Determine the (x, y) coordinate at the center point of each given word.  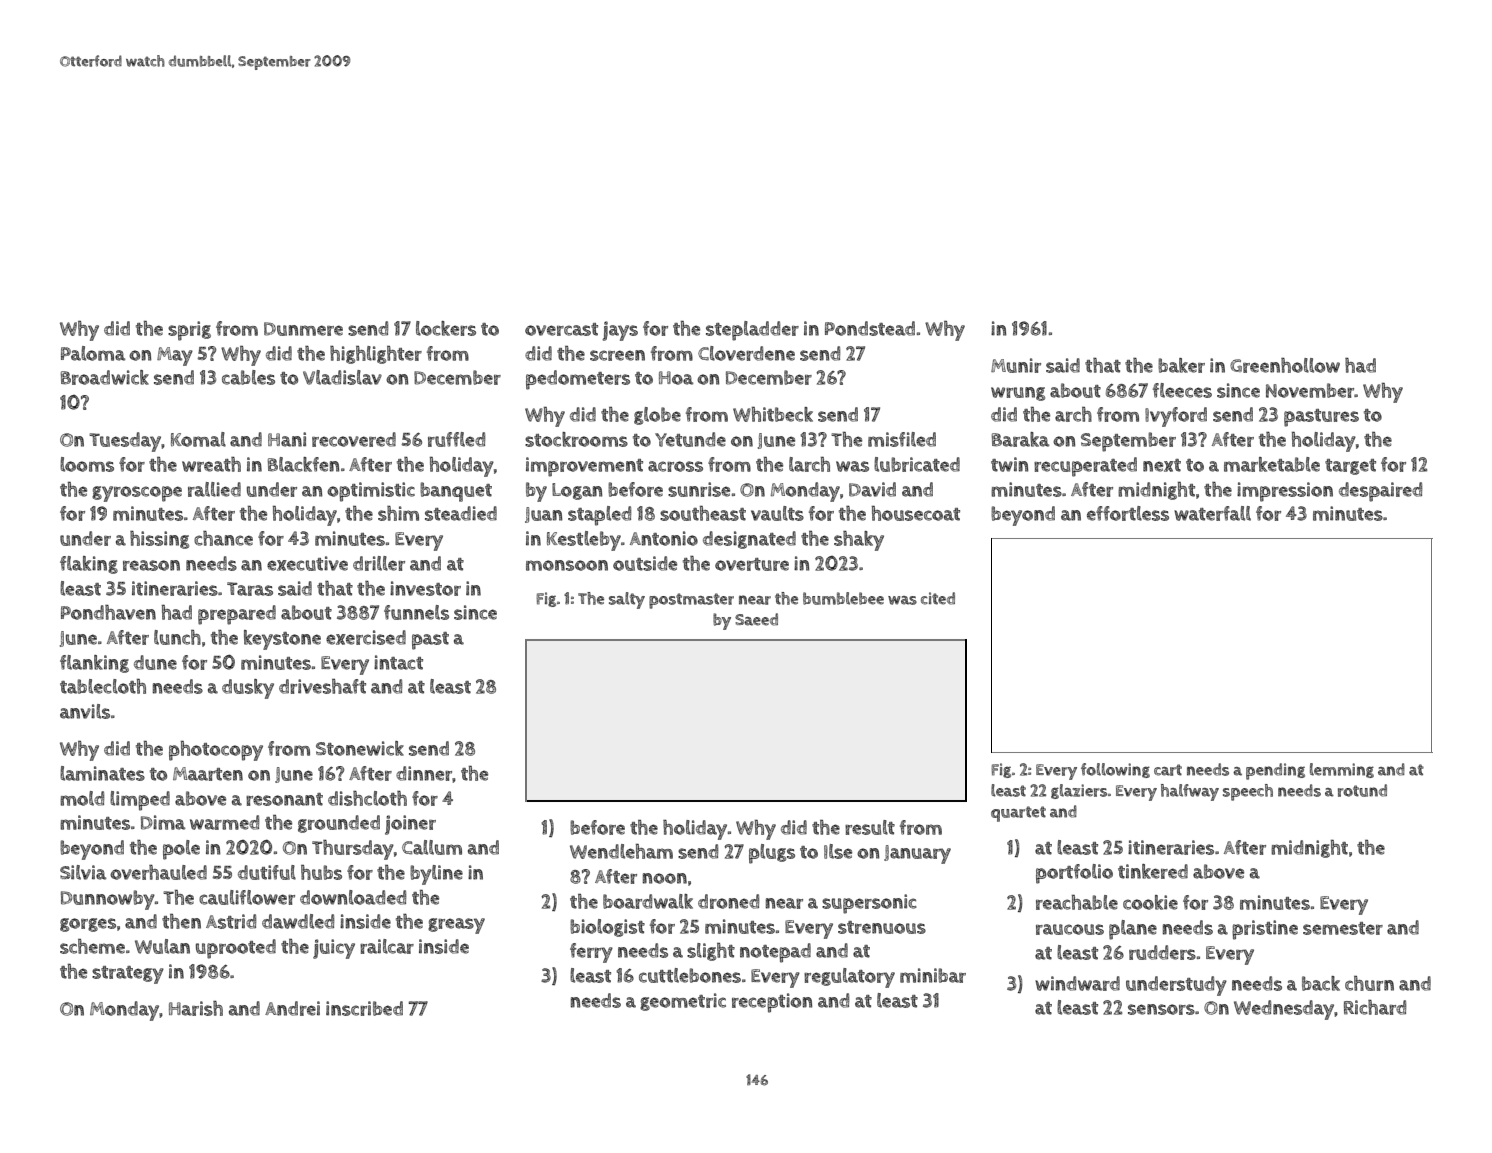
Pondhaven (108, 612)
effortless (1128, 513)
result (870, 827)
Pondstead (870, 328)
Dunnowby (108, 900)
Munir (1016, 365)
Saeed (756, 619)
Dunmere (303, 329)
